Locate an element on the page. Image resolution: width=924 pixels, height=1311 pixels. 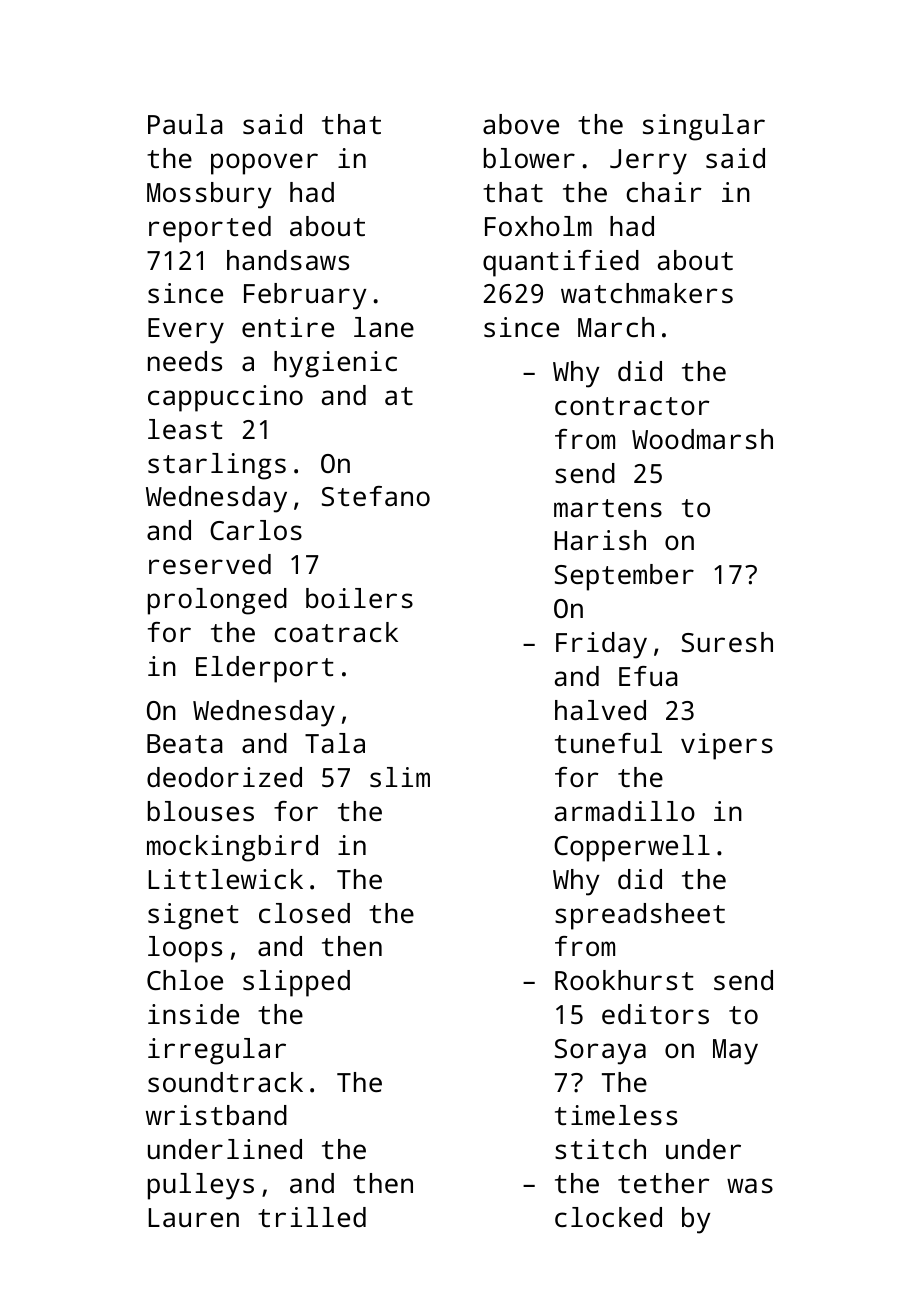
vipers is located at coordinates (727, 746).
